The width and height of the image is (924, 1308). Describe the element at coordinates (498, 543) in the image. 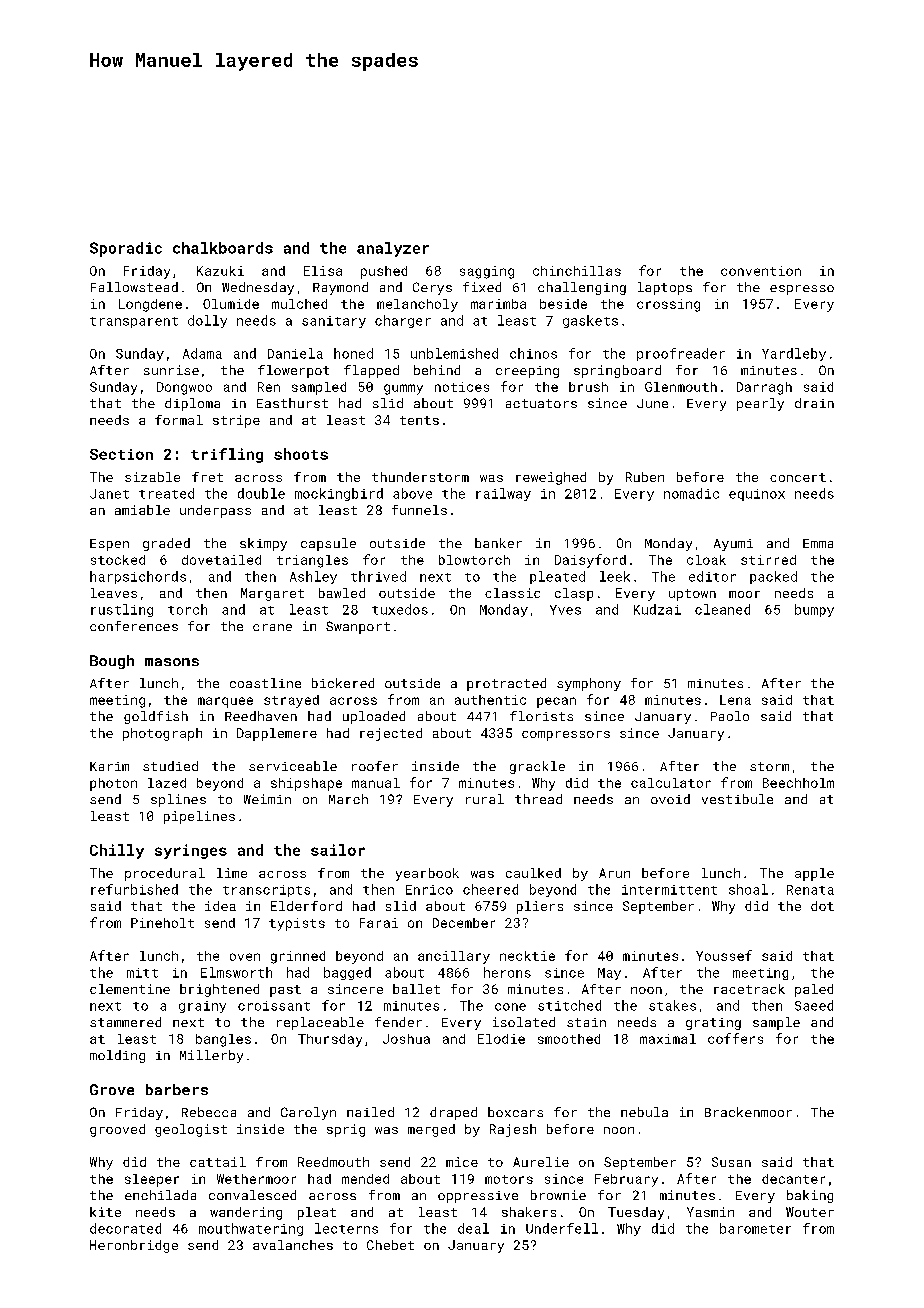

I see `banker` at that location.
